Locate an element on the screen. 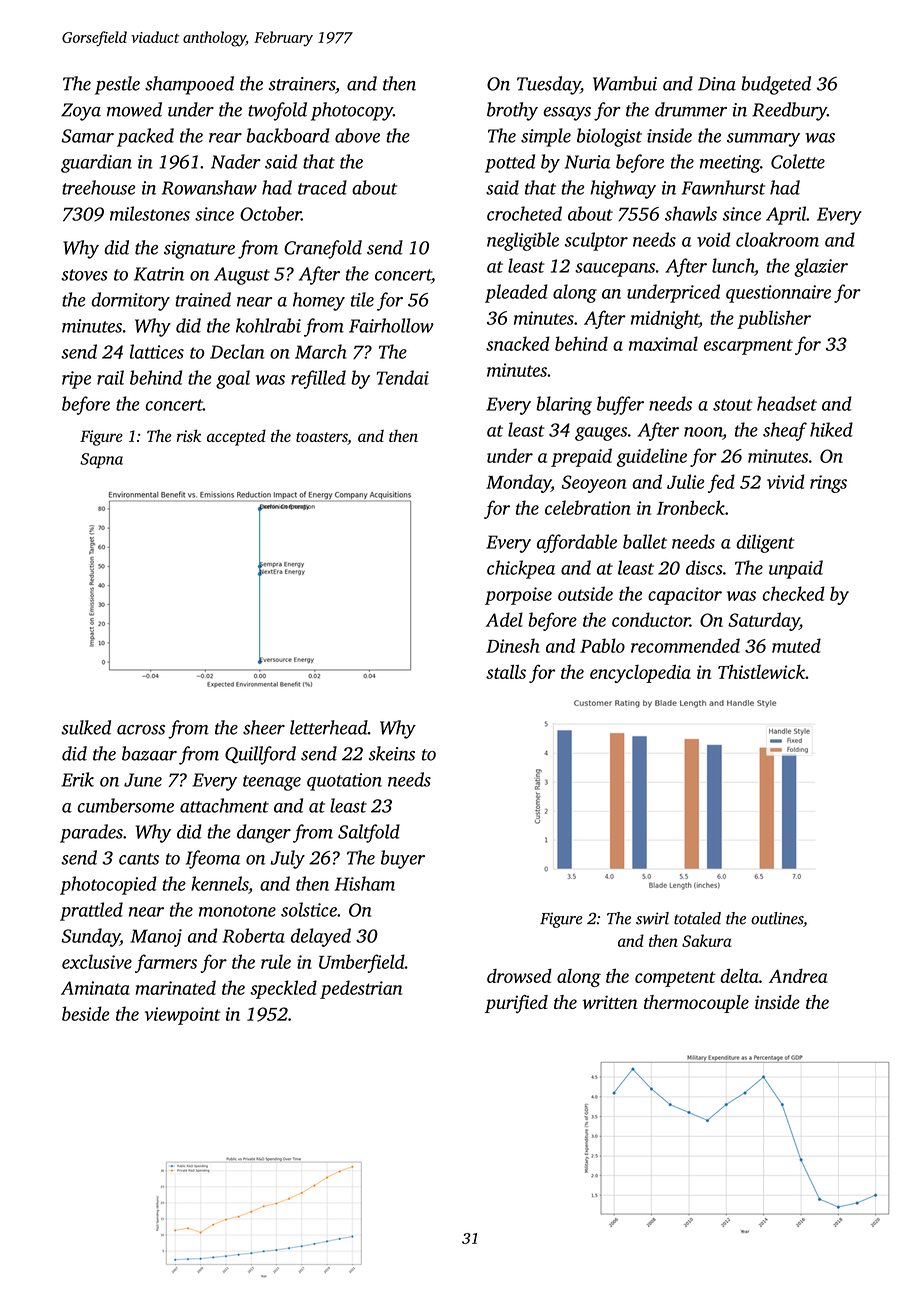  Reedbury is located at coordinates (789, 111).
